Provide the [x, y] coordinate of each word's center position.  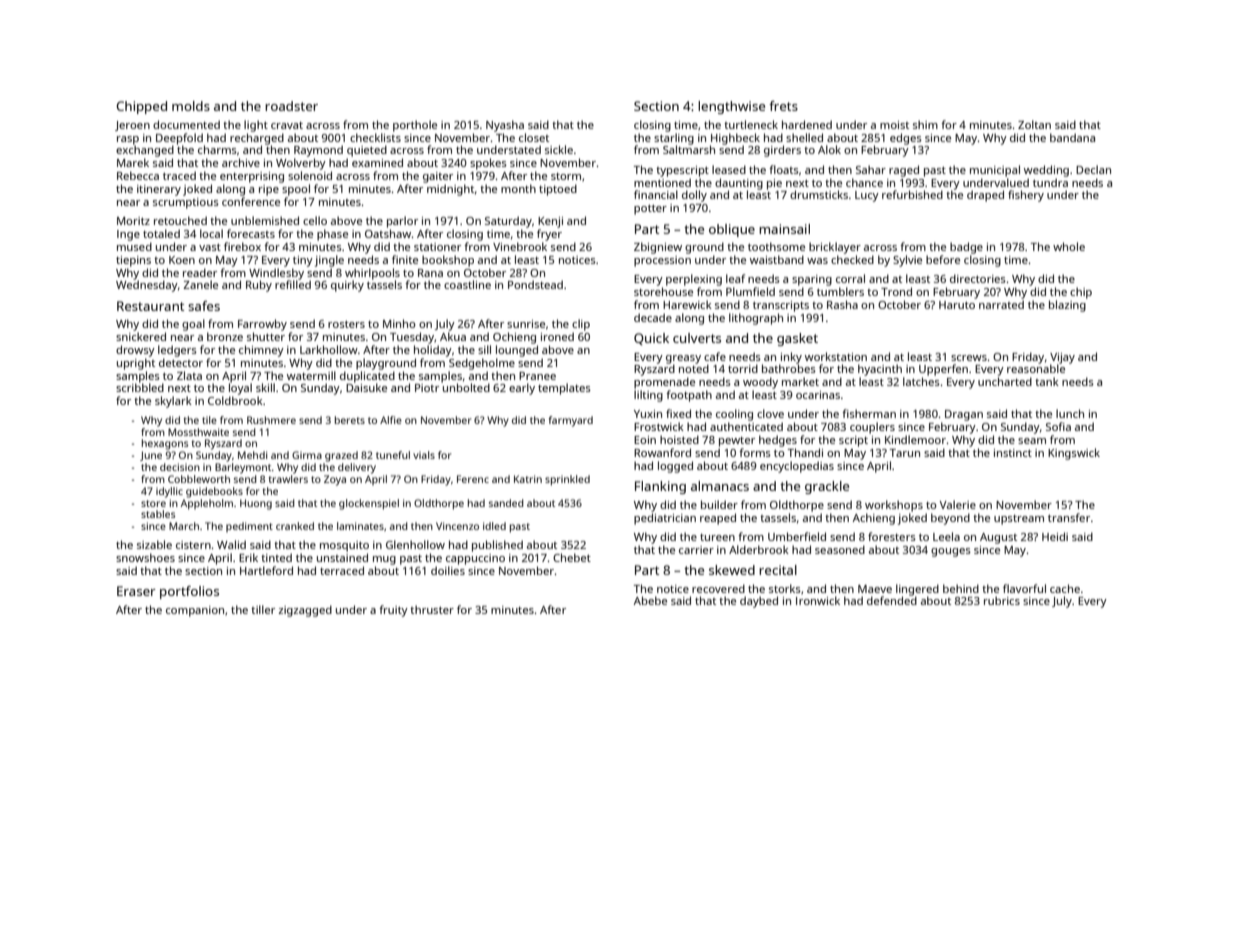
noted [694, 368]
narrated [1001, 304]
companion [195, 611]
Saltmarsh [689, 149]
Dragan [964, 415]
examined [377, 162]
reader [200, 272]
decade [653, 317]
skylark [173, 402]
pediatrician [665, 519]
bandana [1072, 137]
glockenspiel [369, 504]
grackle [827, 487]
